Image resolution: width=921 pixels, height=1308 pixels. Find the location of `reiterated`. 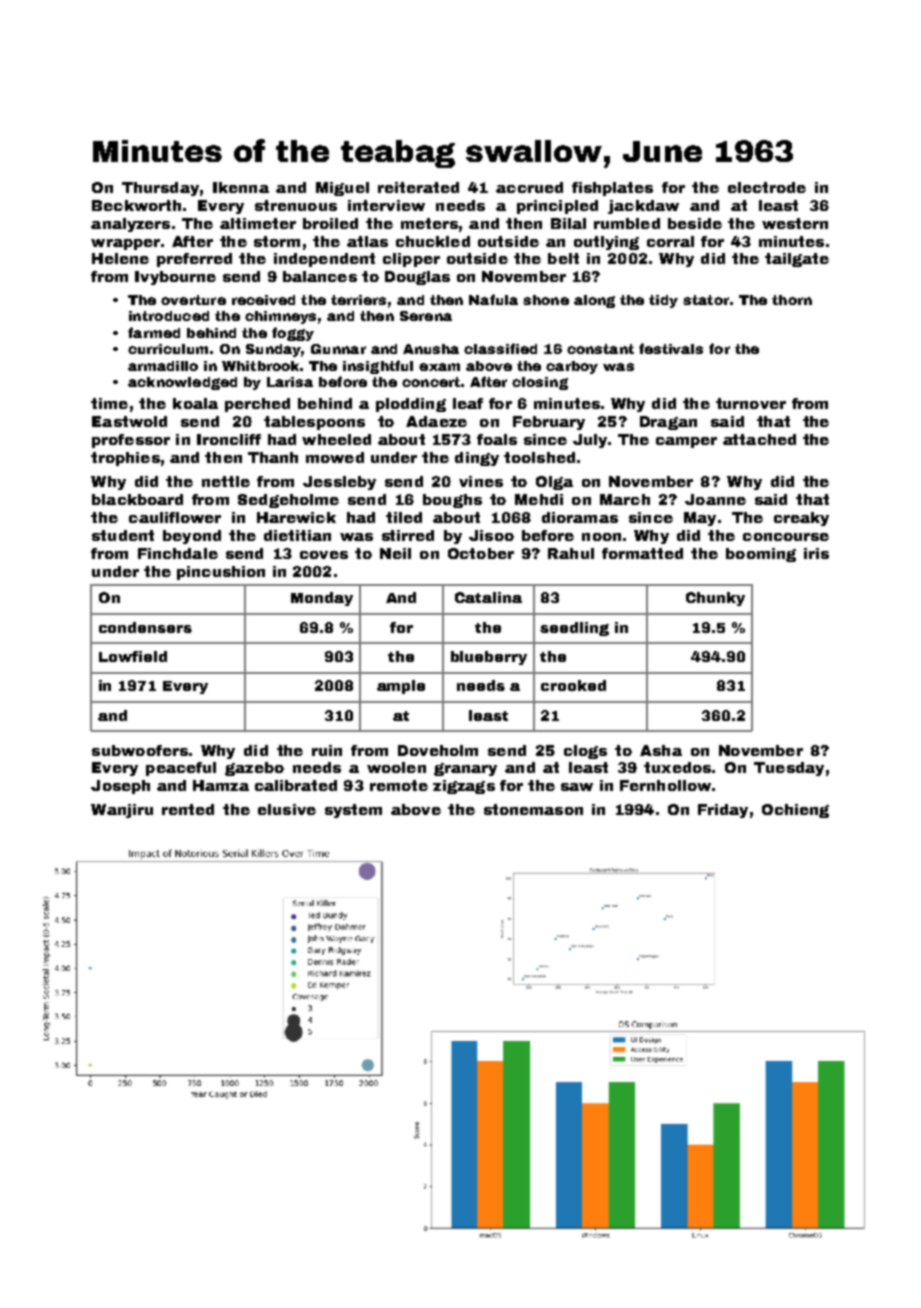

reiterated is located at coordinates (418, 187).
